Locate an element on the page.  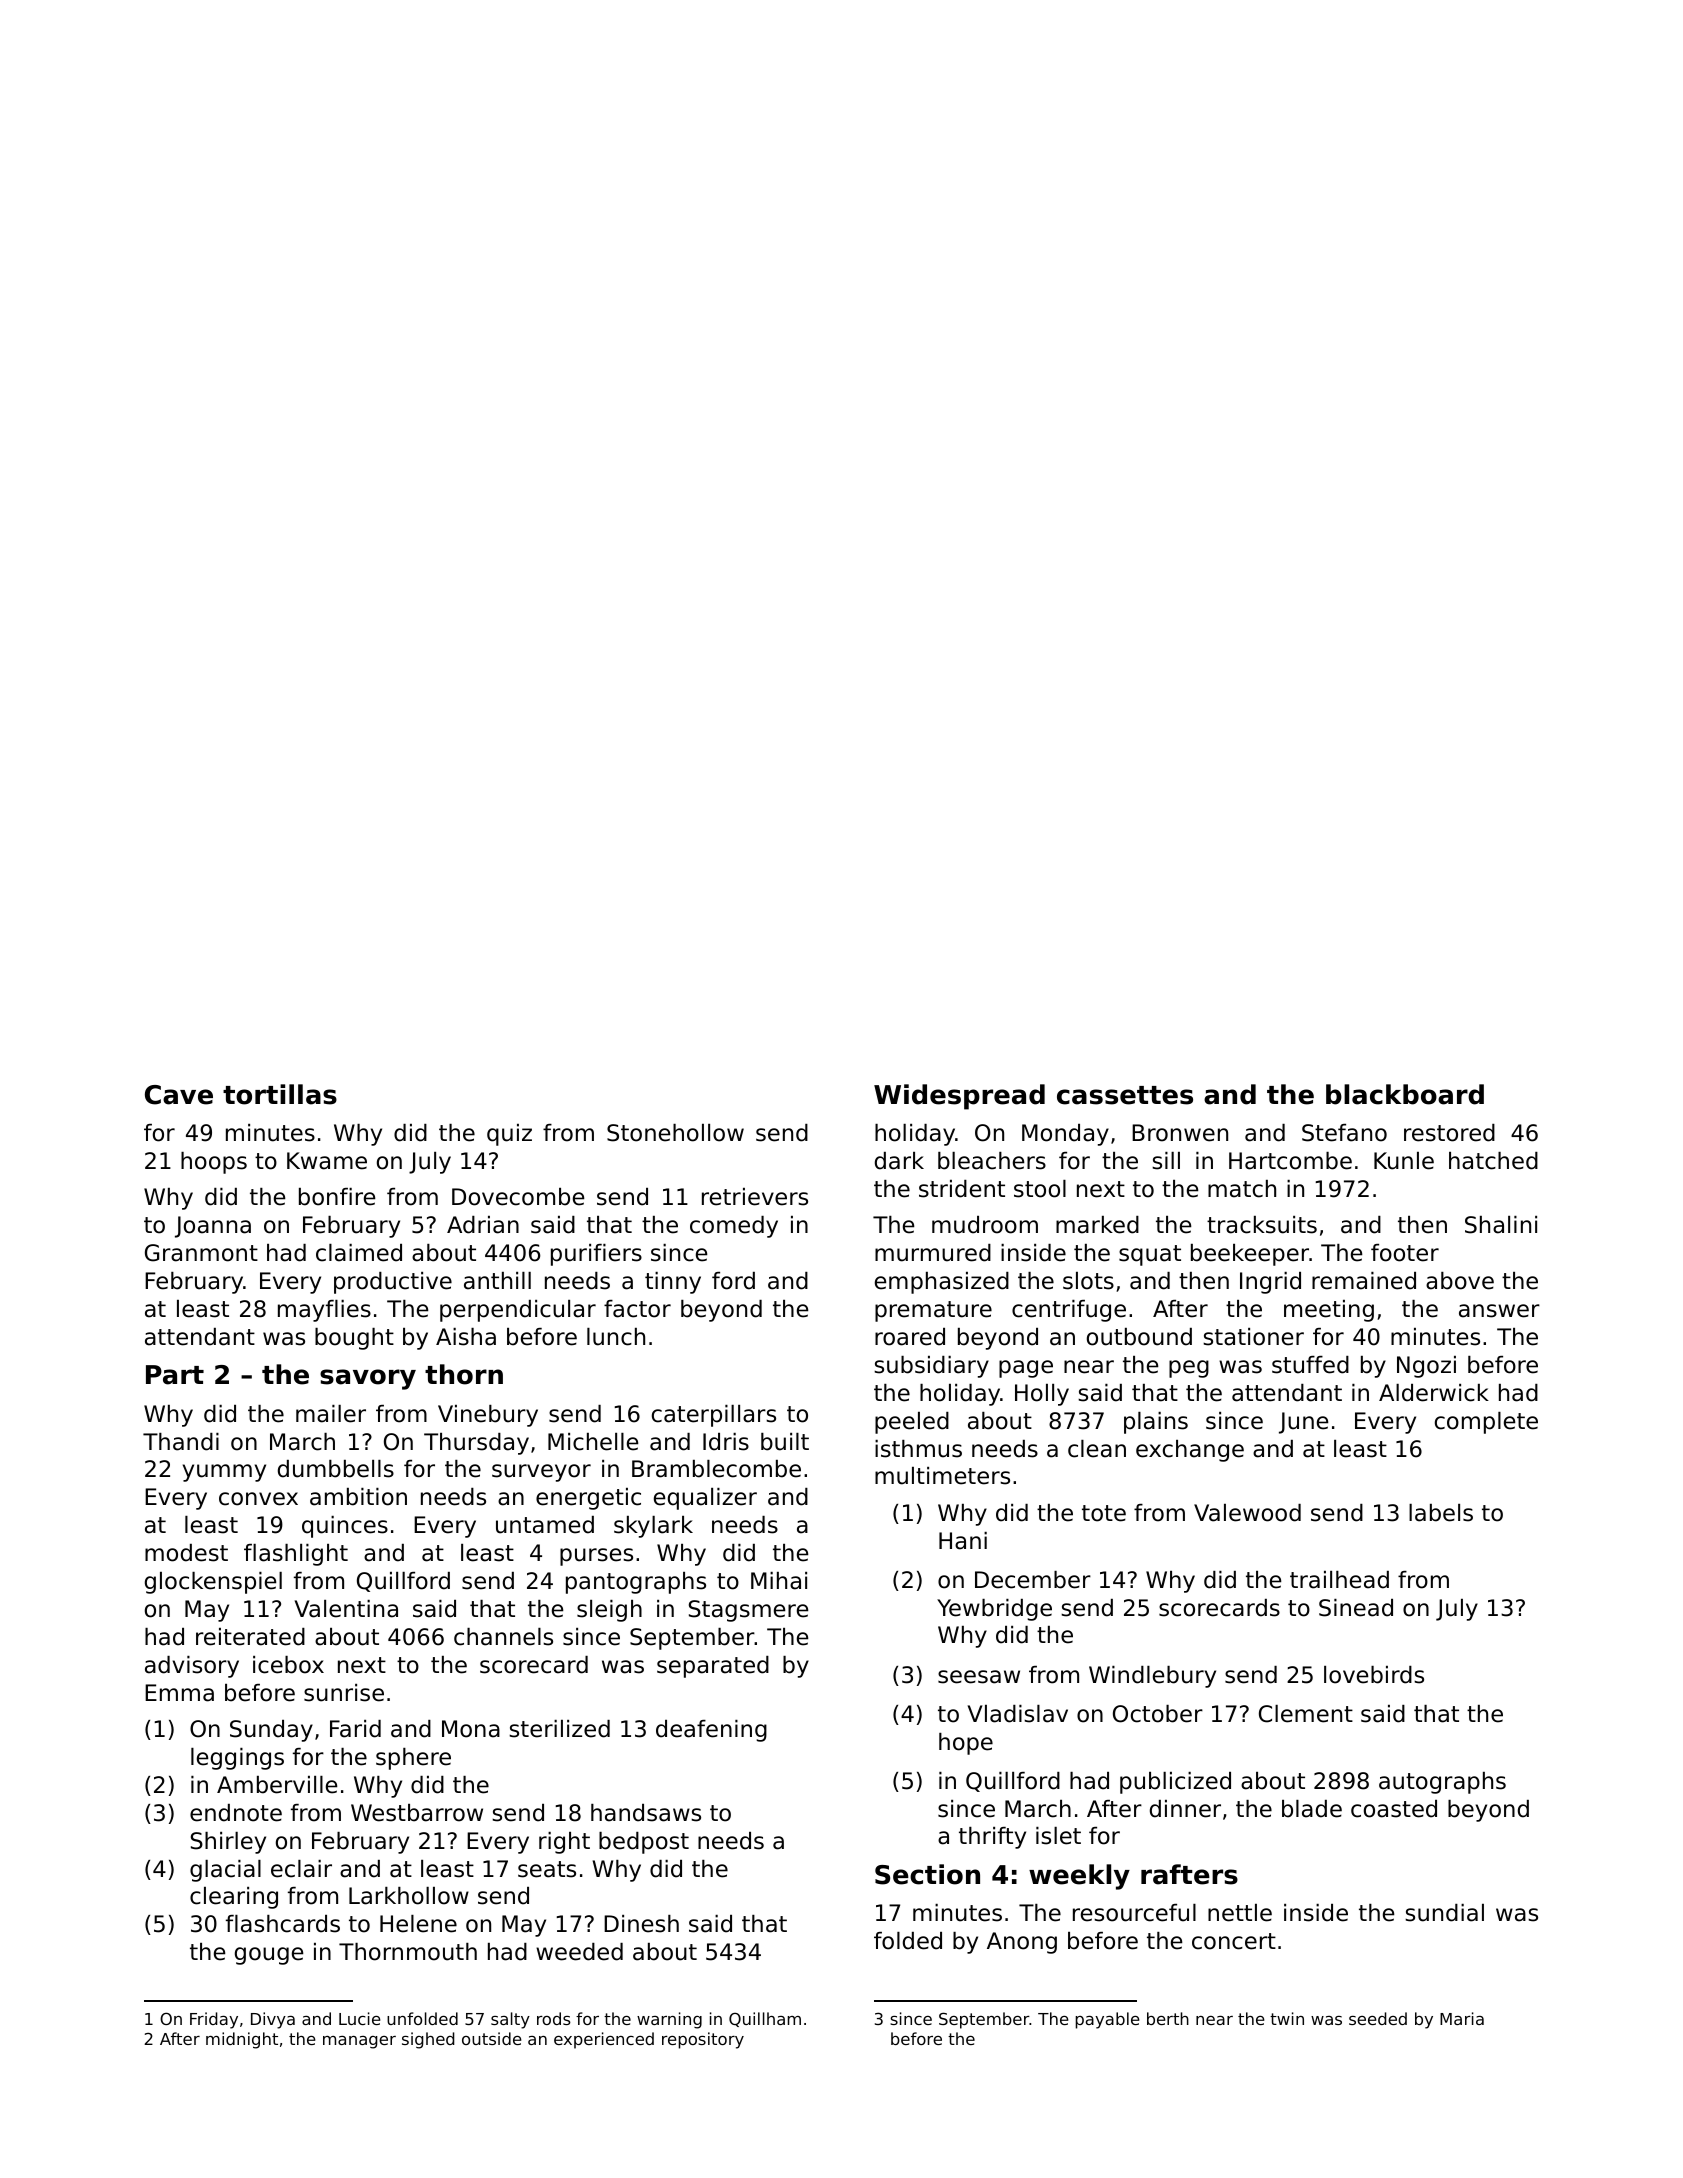
Stonehollow is located at coordinates (675, 1133).
